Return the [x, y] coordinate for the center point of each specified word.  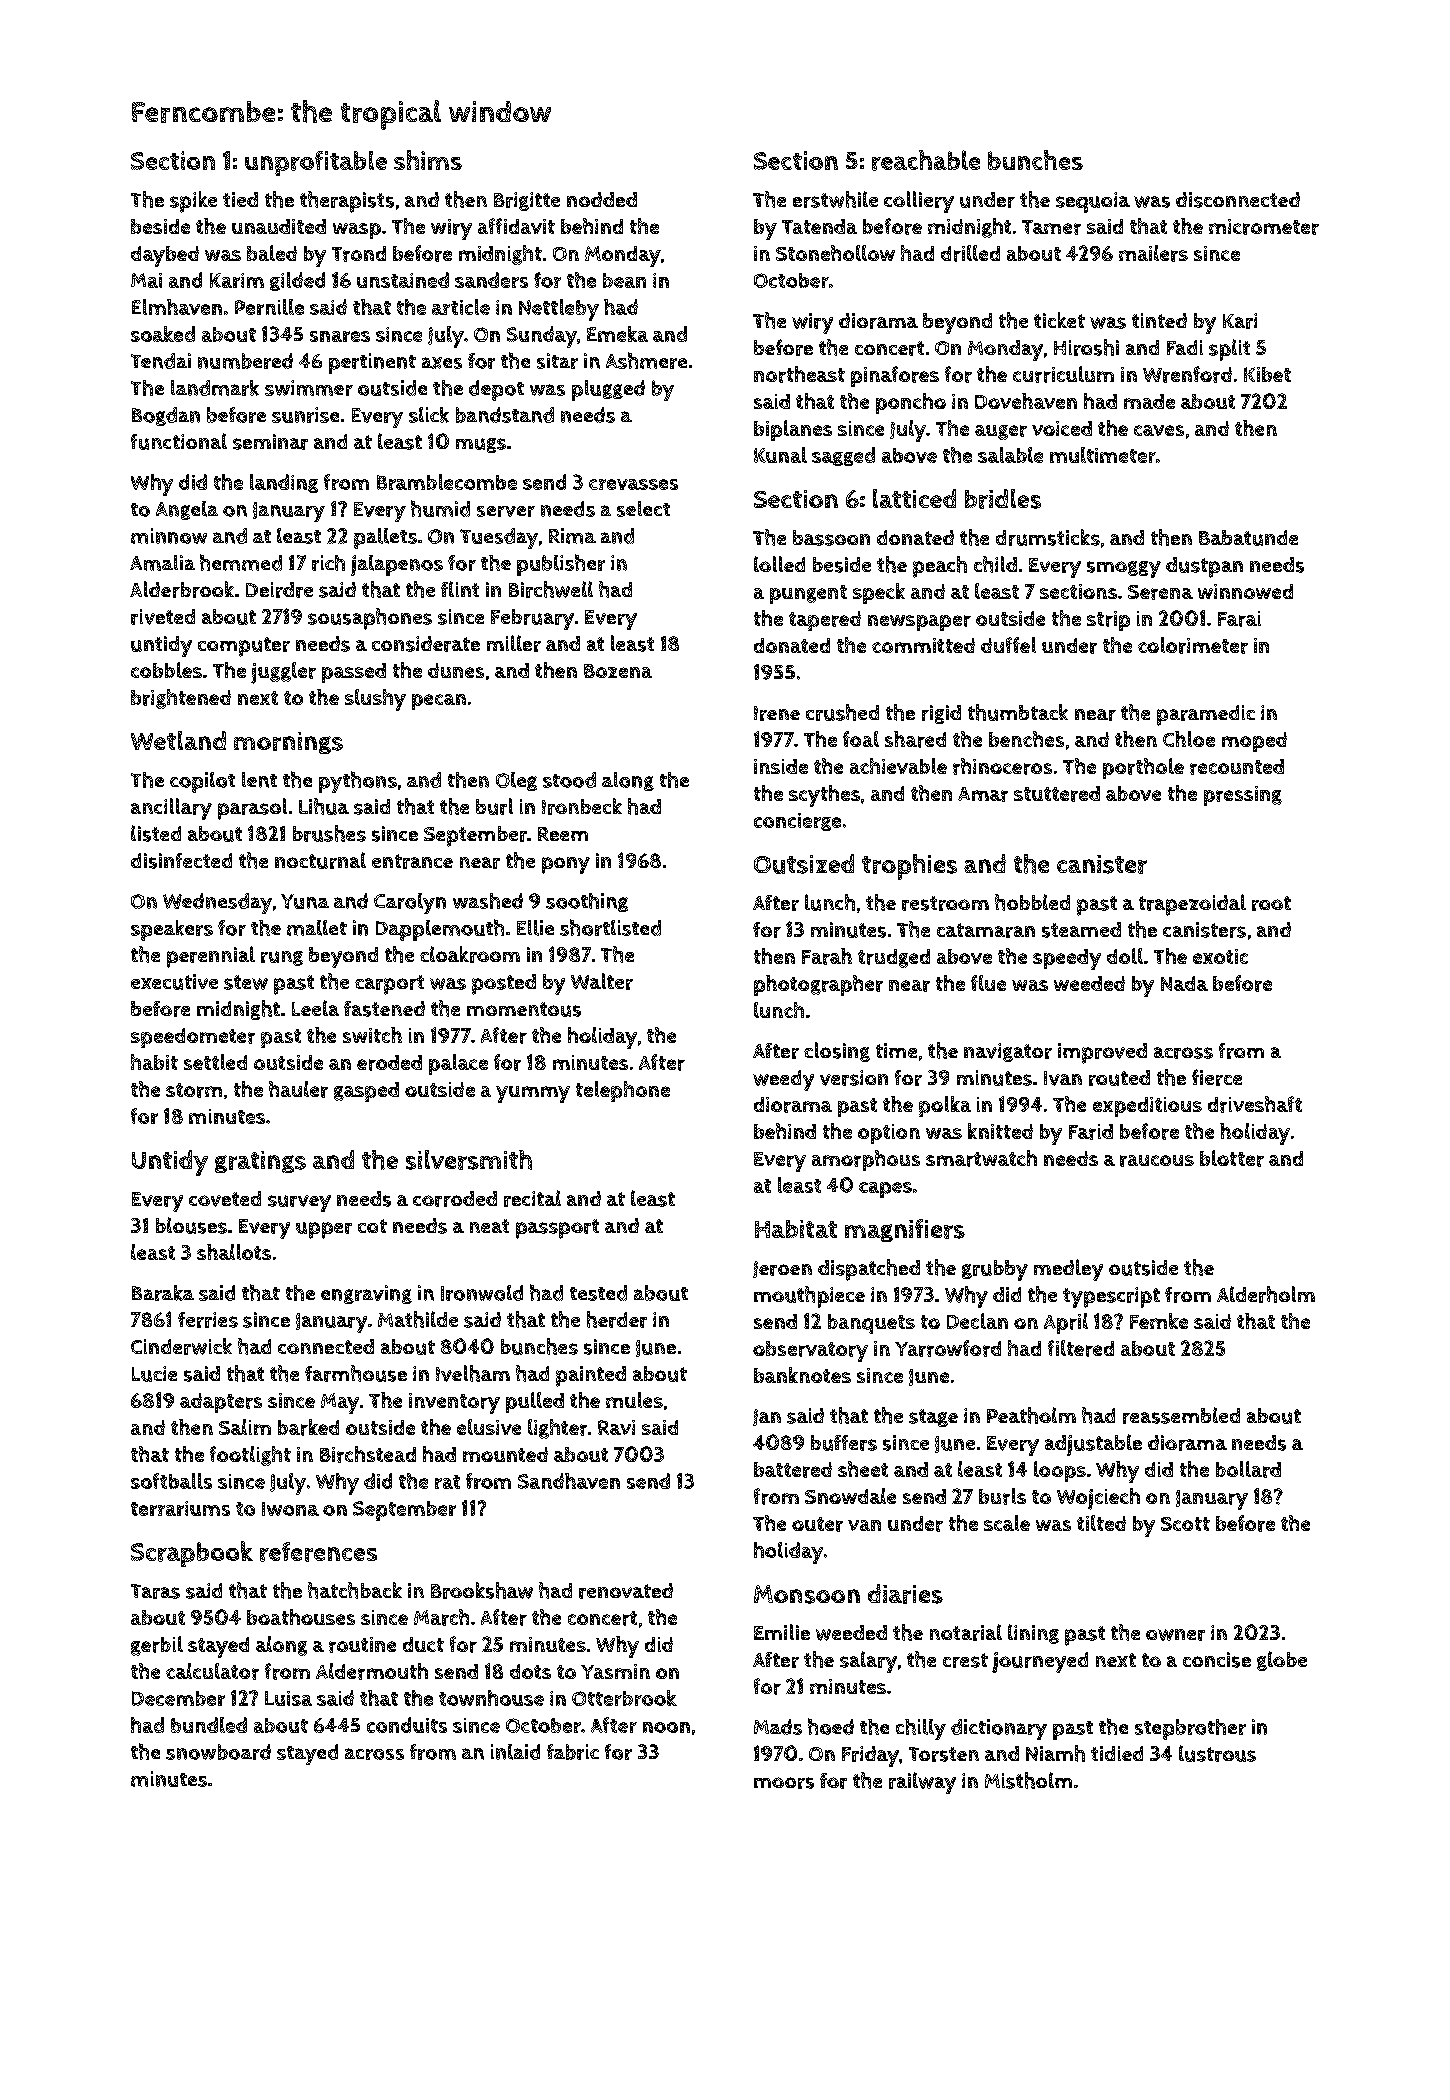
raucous [1157, 1161]
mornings [288, 743]
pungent [808, 594]
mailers [1153, 253]
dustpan [1204, 567]
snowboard [218, 1752]
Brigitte [527, 201]
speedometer [193, 1038]
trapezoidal [1192, 905]
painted [591, 1376]
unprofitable [316, 163]
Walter [602, 981]
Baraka [163, 1293]
